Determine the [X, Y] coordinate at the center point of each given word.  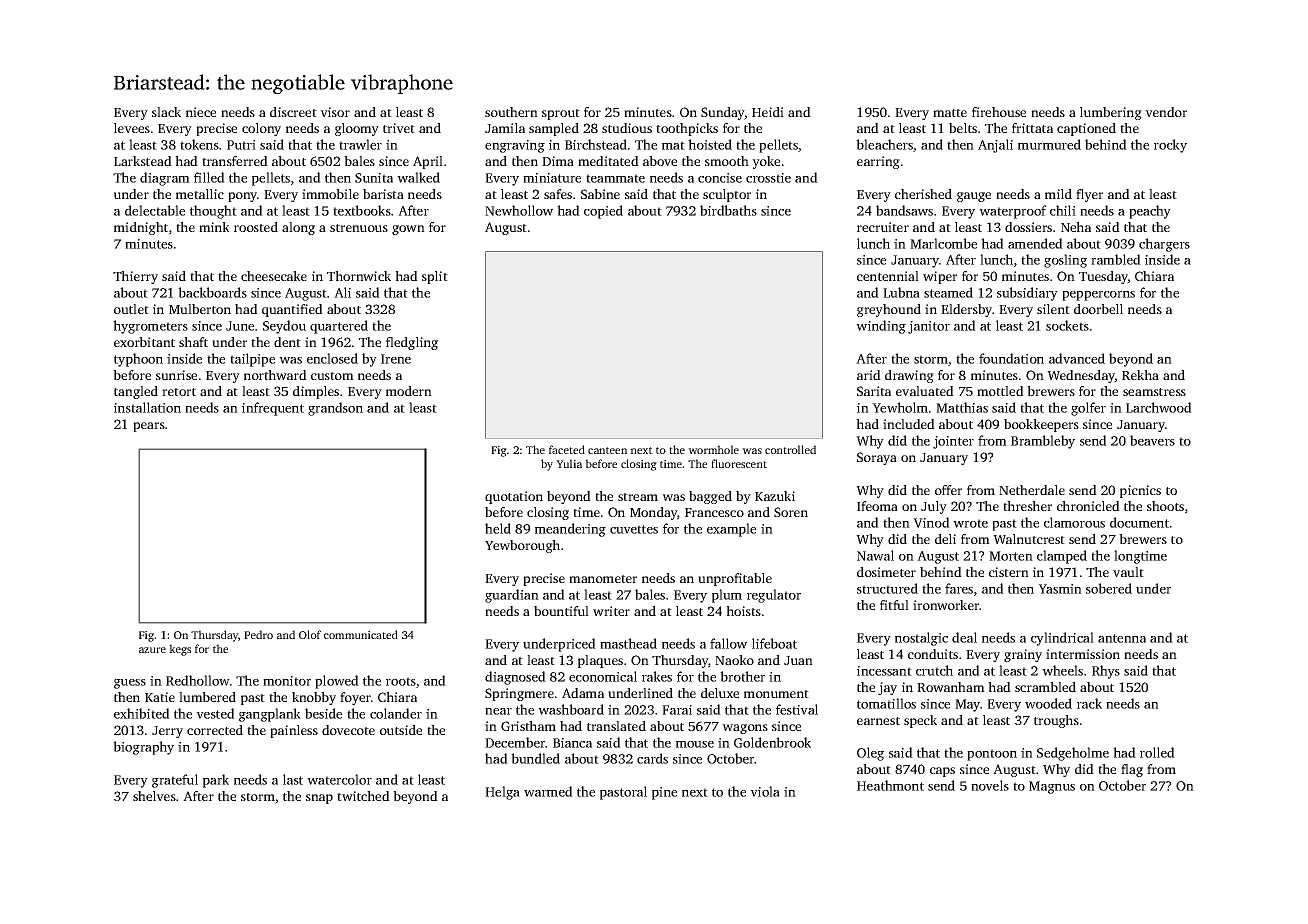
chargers [1164, 245]
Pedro [258, 634]
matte [950, 113]
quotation [514, 497]
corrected [215, 730]
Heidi [768, 112]
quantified [292, 310]
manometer [603, 579]
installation [147, 407]
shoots [1165, 506]
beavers [1152, 440]
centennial [888, 276]
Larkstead [143, 161]
